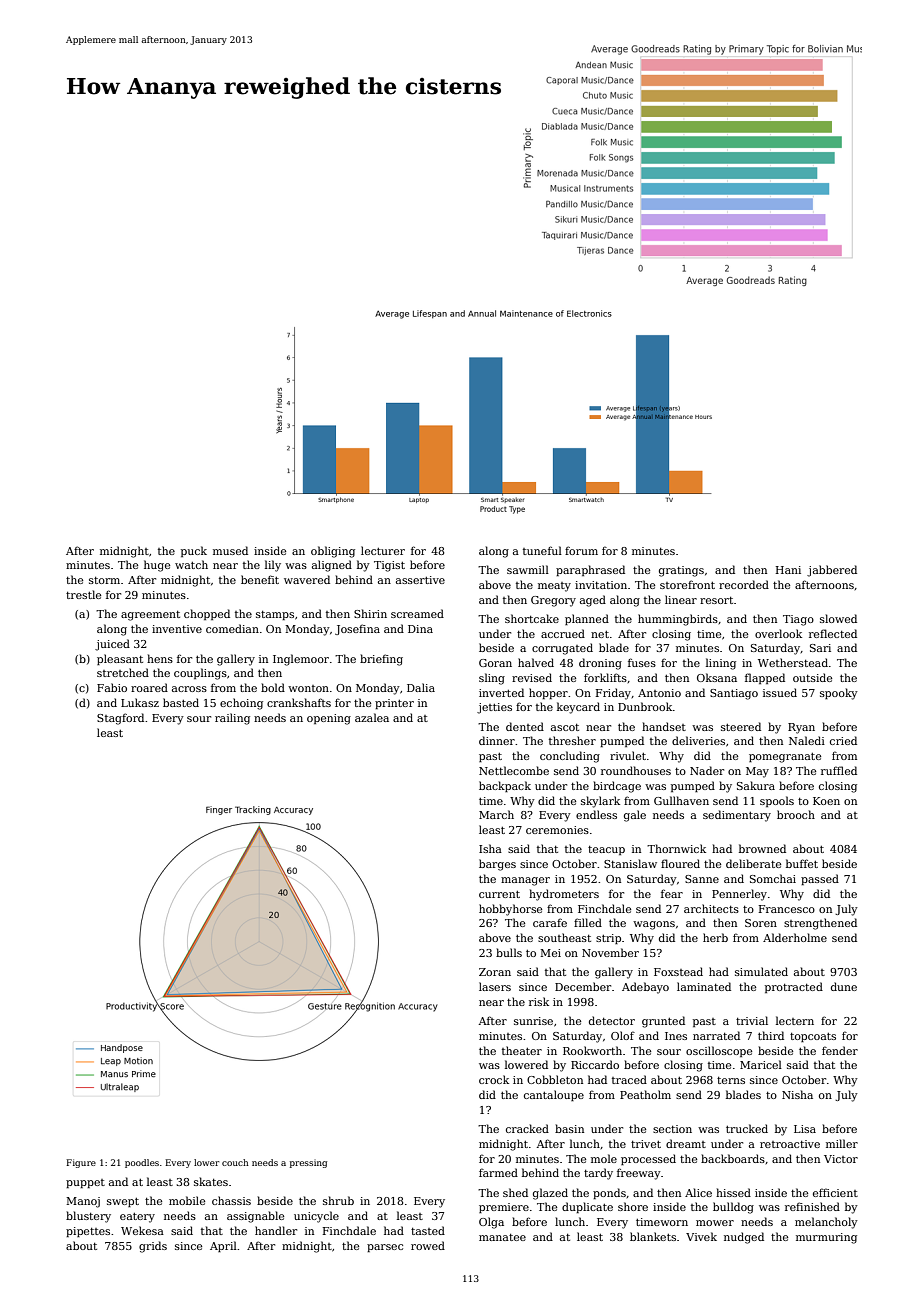 Image resolution: width=924 pixels, height=1308 pixels. Describe the element at coordinates (788, 570) in the image. I see `Hani` at that location.
